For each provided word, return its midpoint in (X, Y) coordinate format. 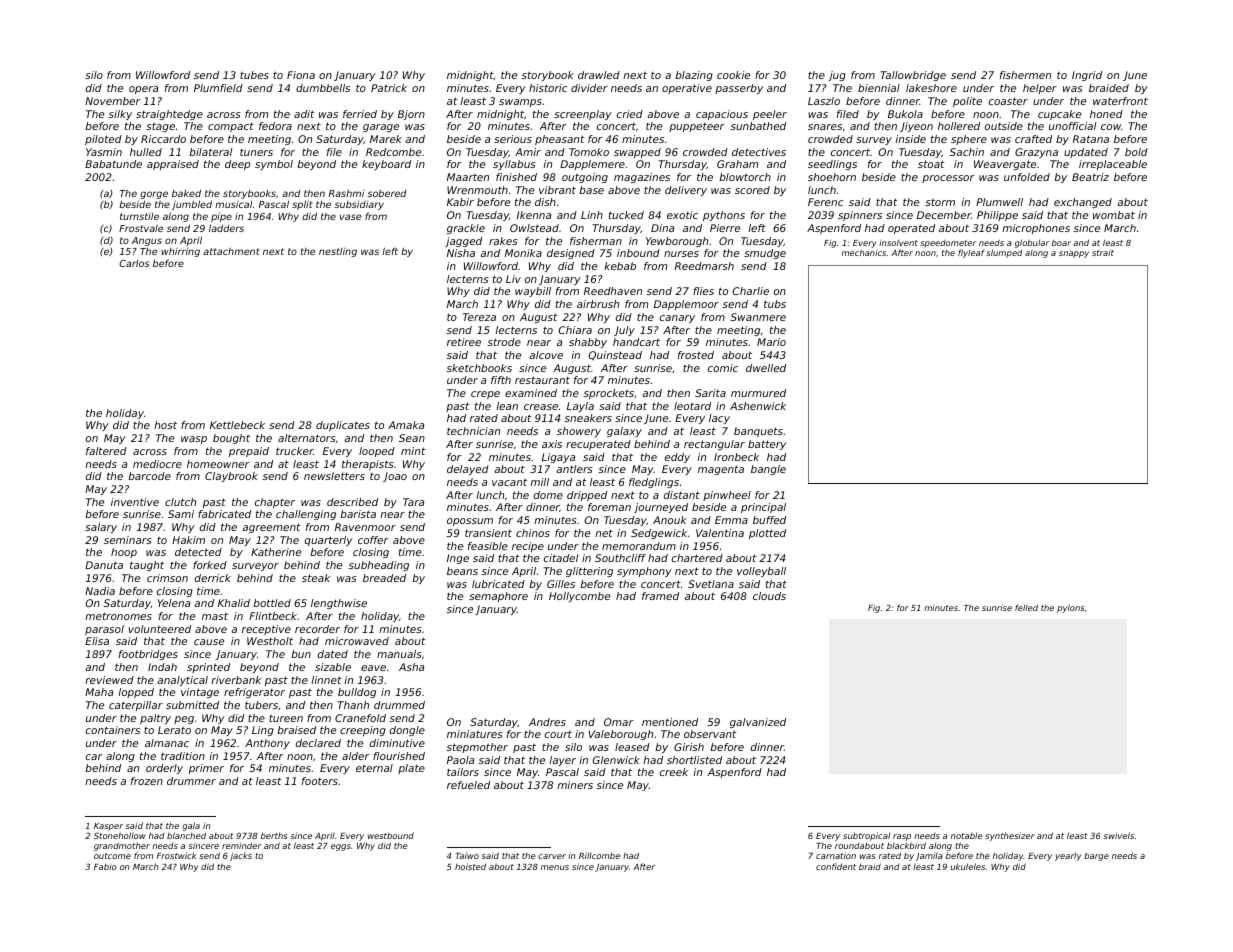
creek (674, 772)
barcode (149, 476)
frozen (147, 781)
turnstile (139, 216)
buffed (769, 520)
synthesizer (1010, 836)
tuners (256, 152)
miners (575, 785)
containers (113, 730)
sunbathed (758, 126)
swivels (1118, 835)
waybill (533, 292)
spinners (860, 216)
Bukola (905, 114)
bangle (768, 470)
